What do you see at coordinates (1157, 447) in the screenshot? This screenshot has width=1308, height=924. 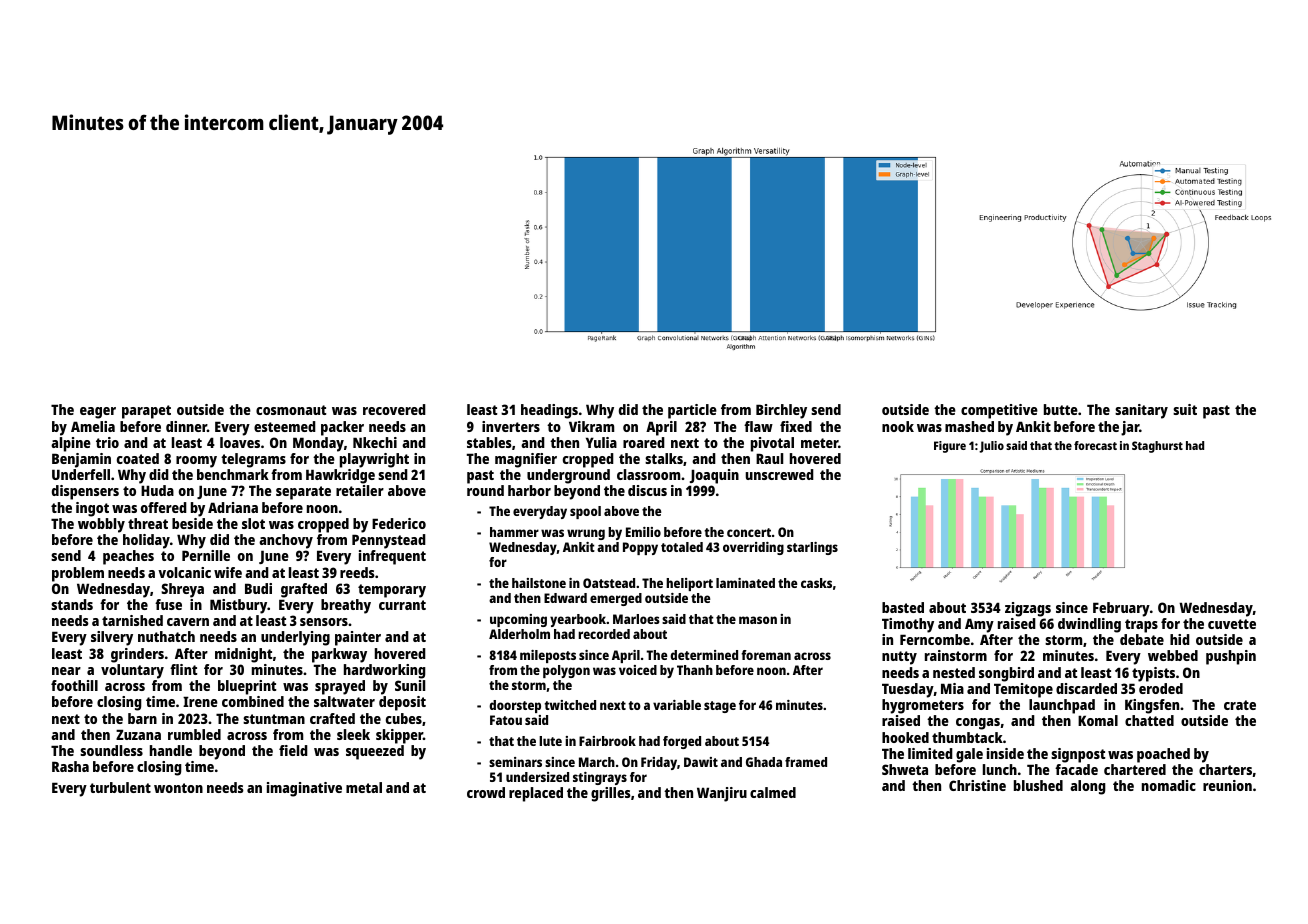 I see `Staghurst` at bounding box center [1157, 447].
